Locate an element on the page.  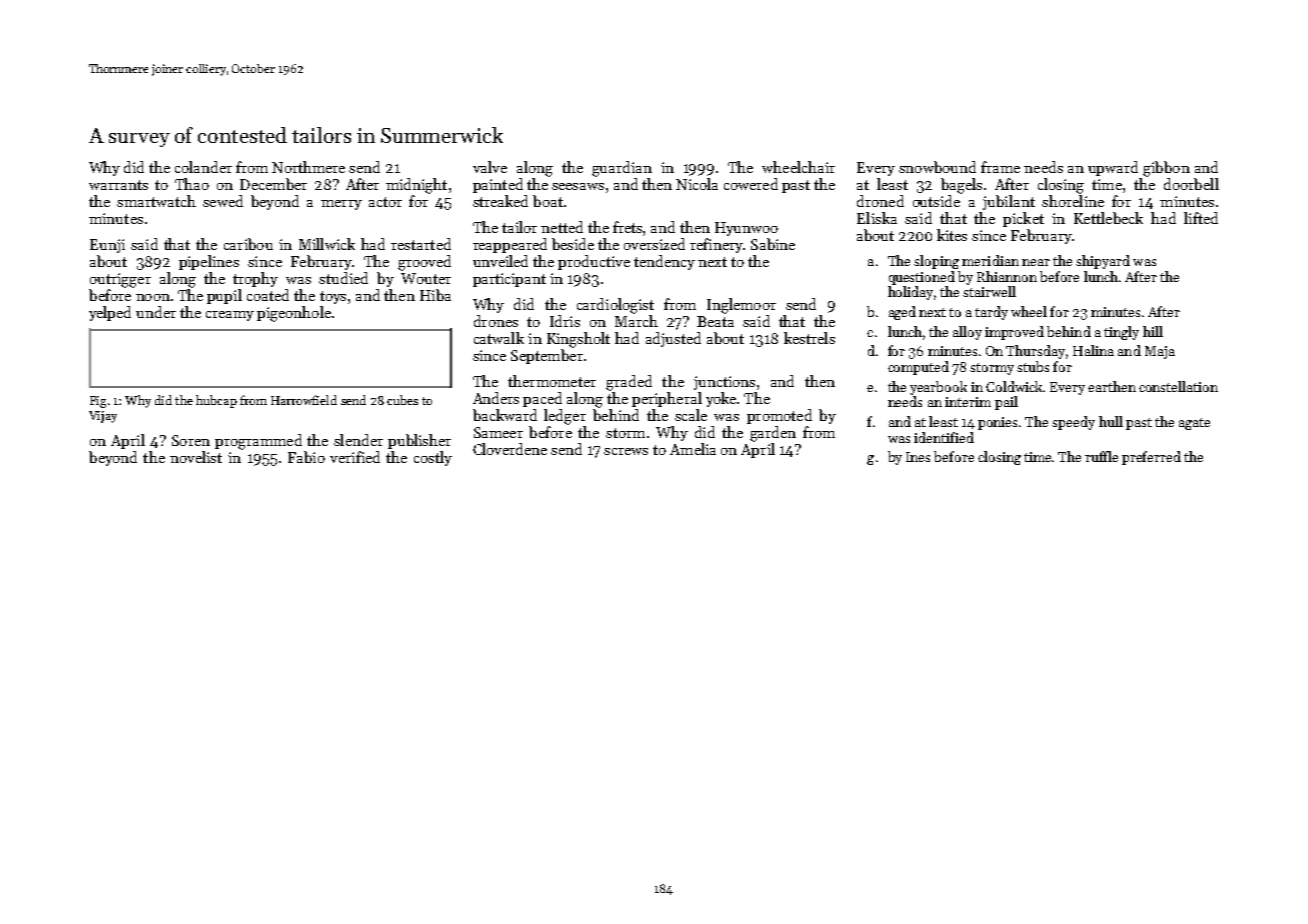
yoke is located at coordinates (721, 399).
